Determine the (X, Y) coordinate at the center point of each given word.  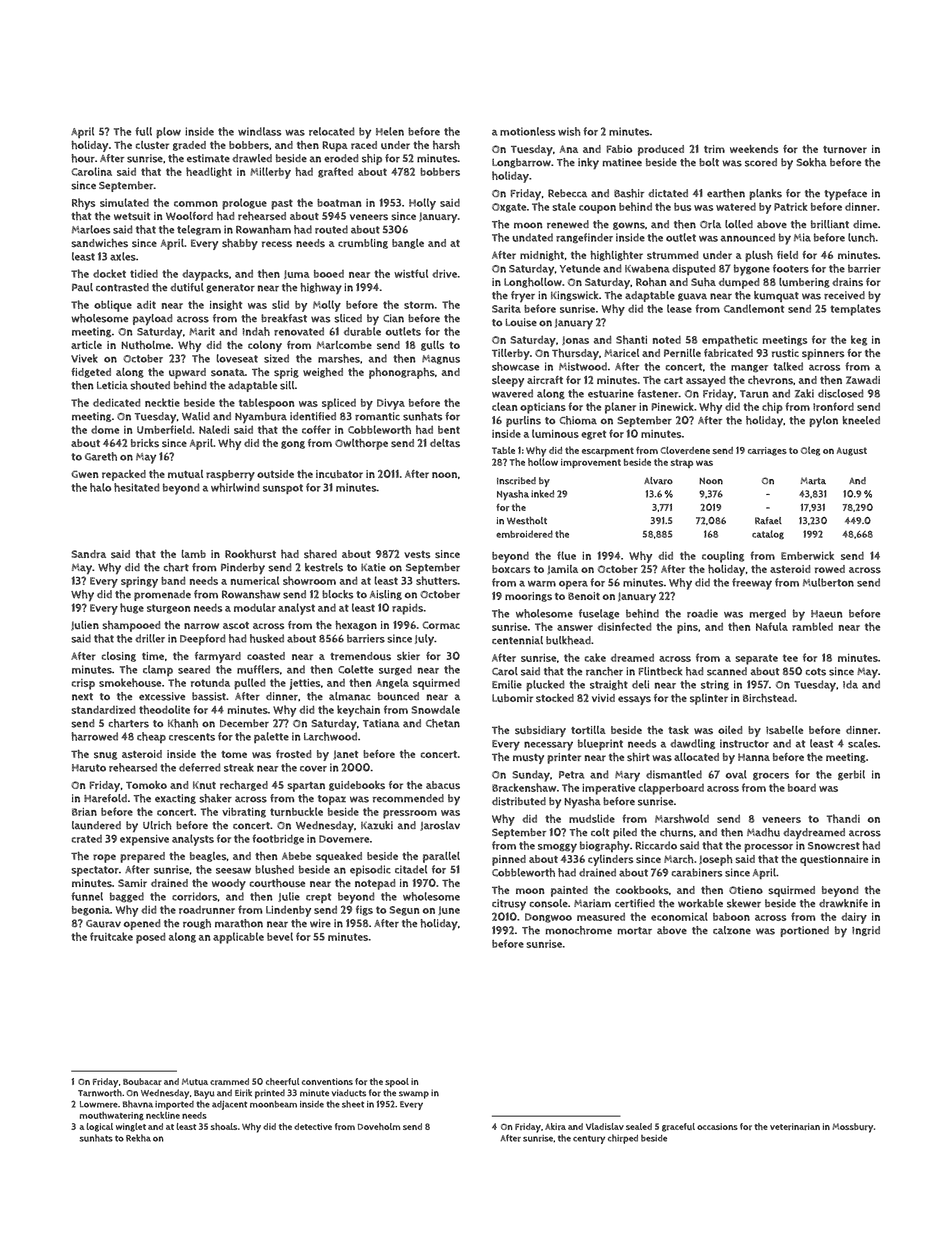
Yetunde (580, 268)
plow (168, 132)
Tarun (754, 394)
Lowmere (99, 1104)
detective (313, 1126)
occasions (717, 1126)
